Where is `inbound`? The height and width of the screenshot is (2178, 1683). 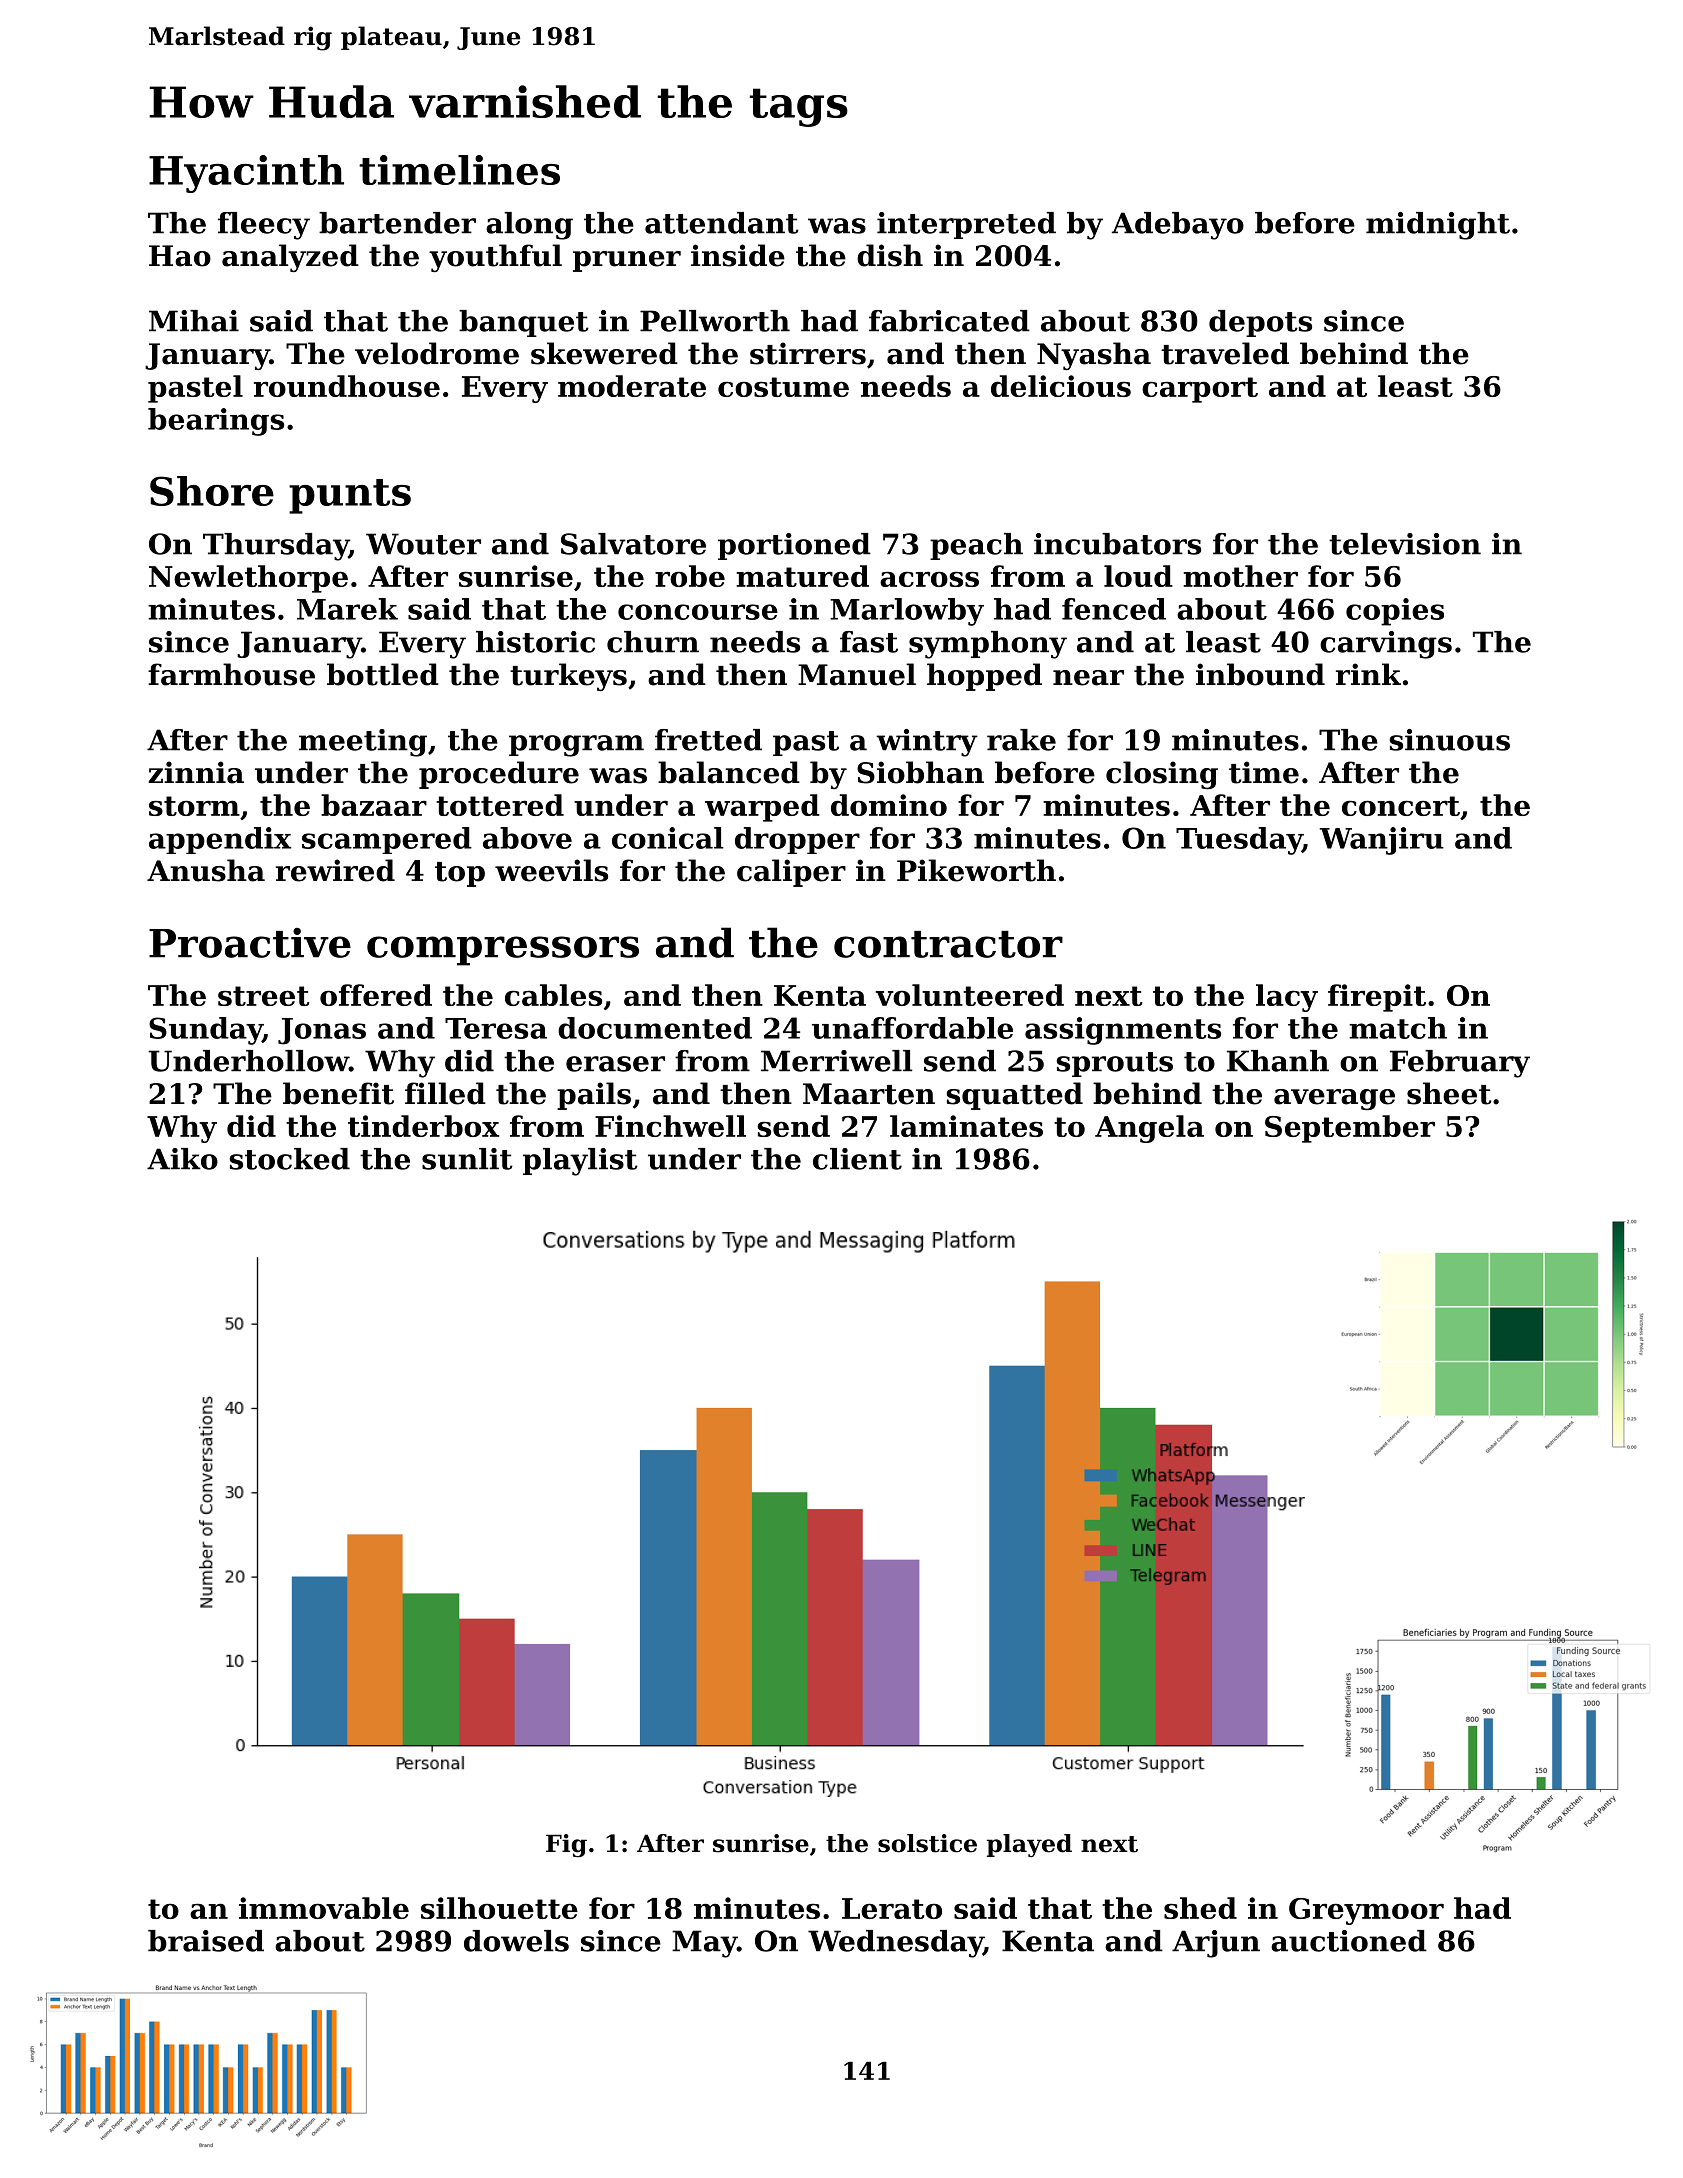 inbound is located at coordinates (1260, 674).
